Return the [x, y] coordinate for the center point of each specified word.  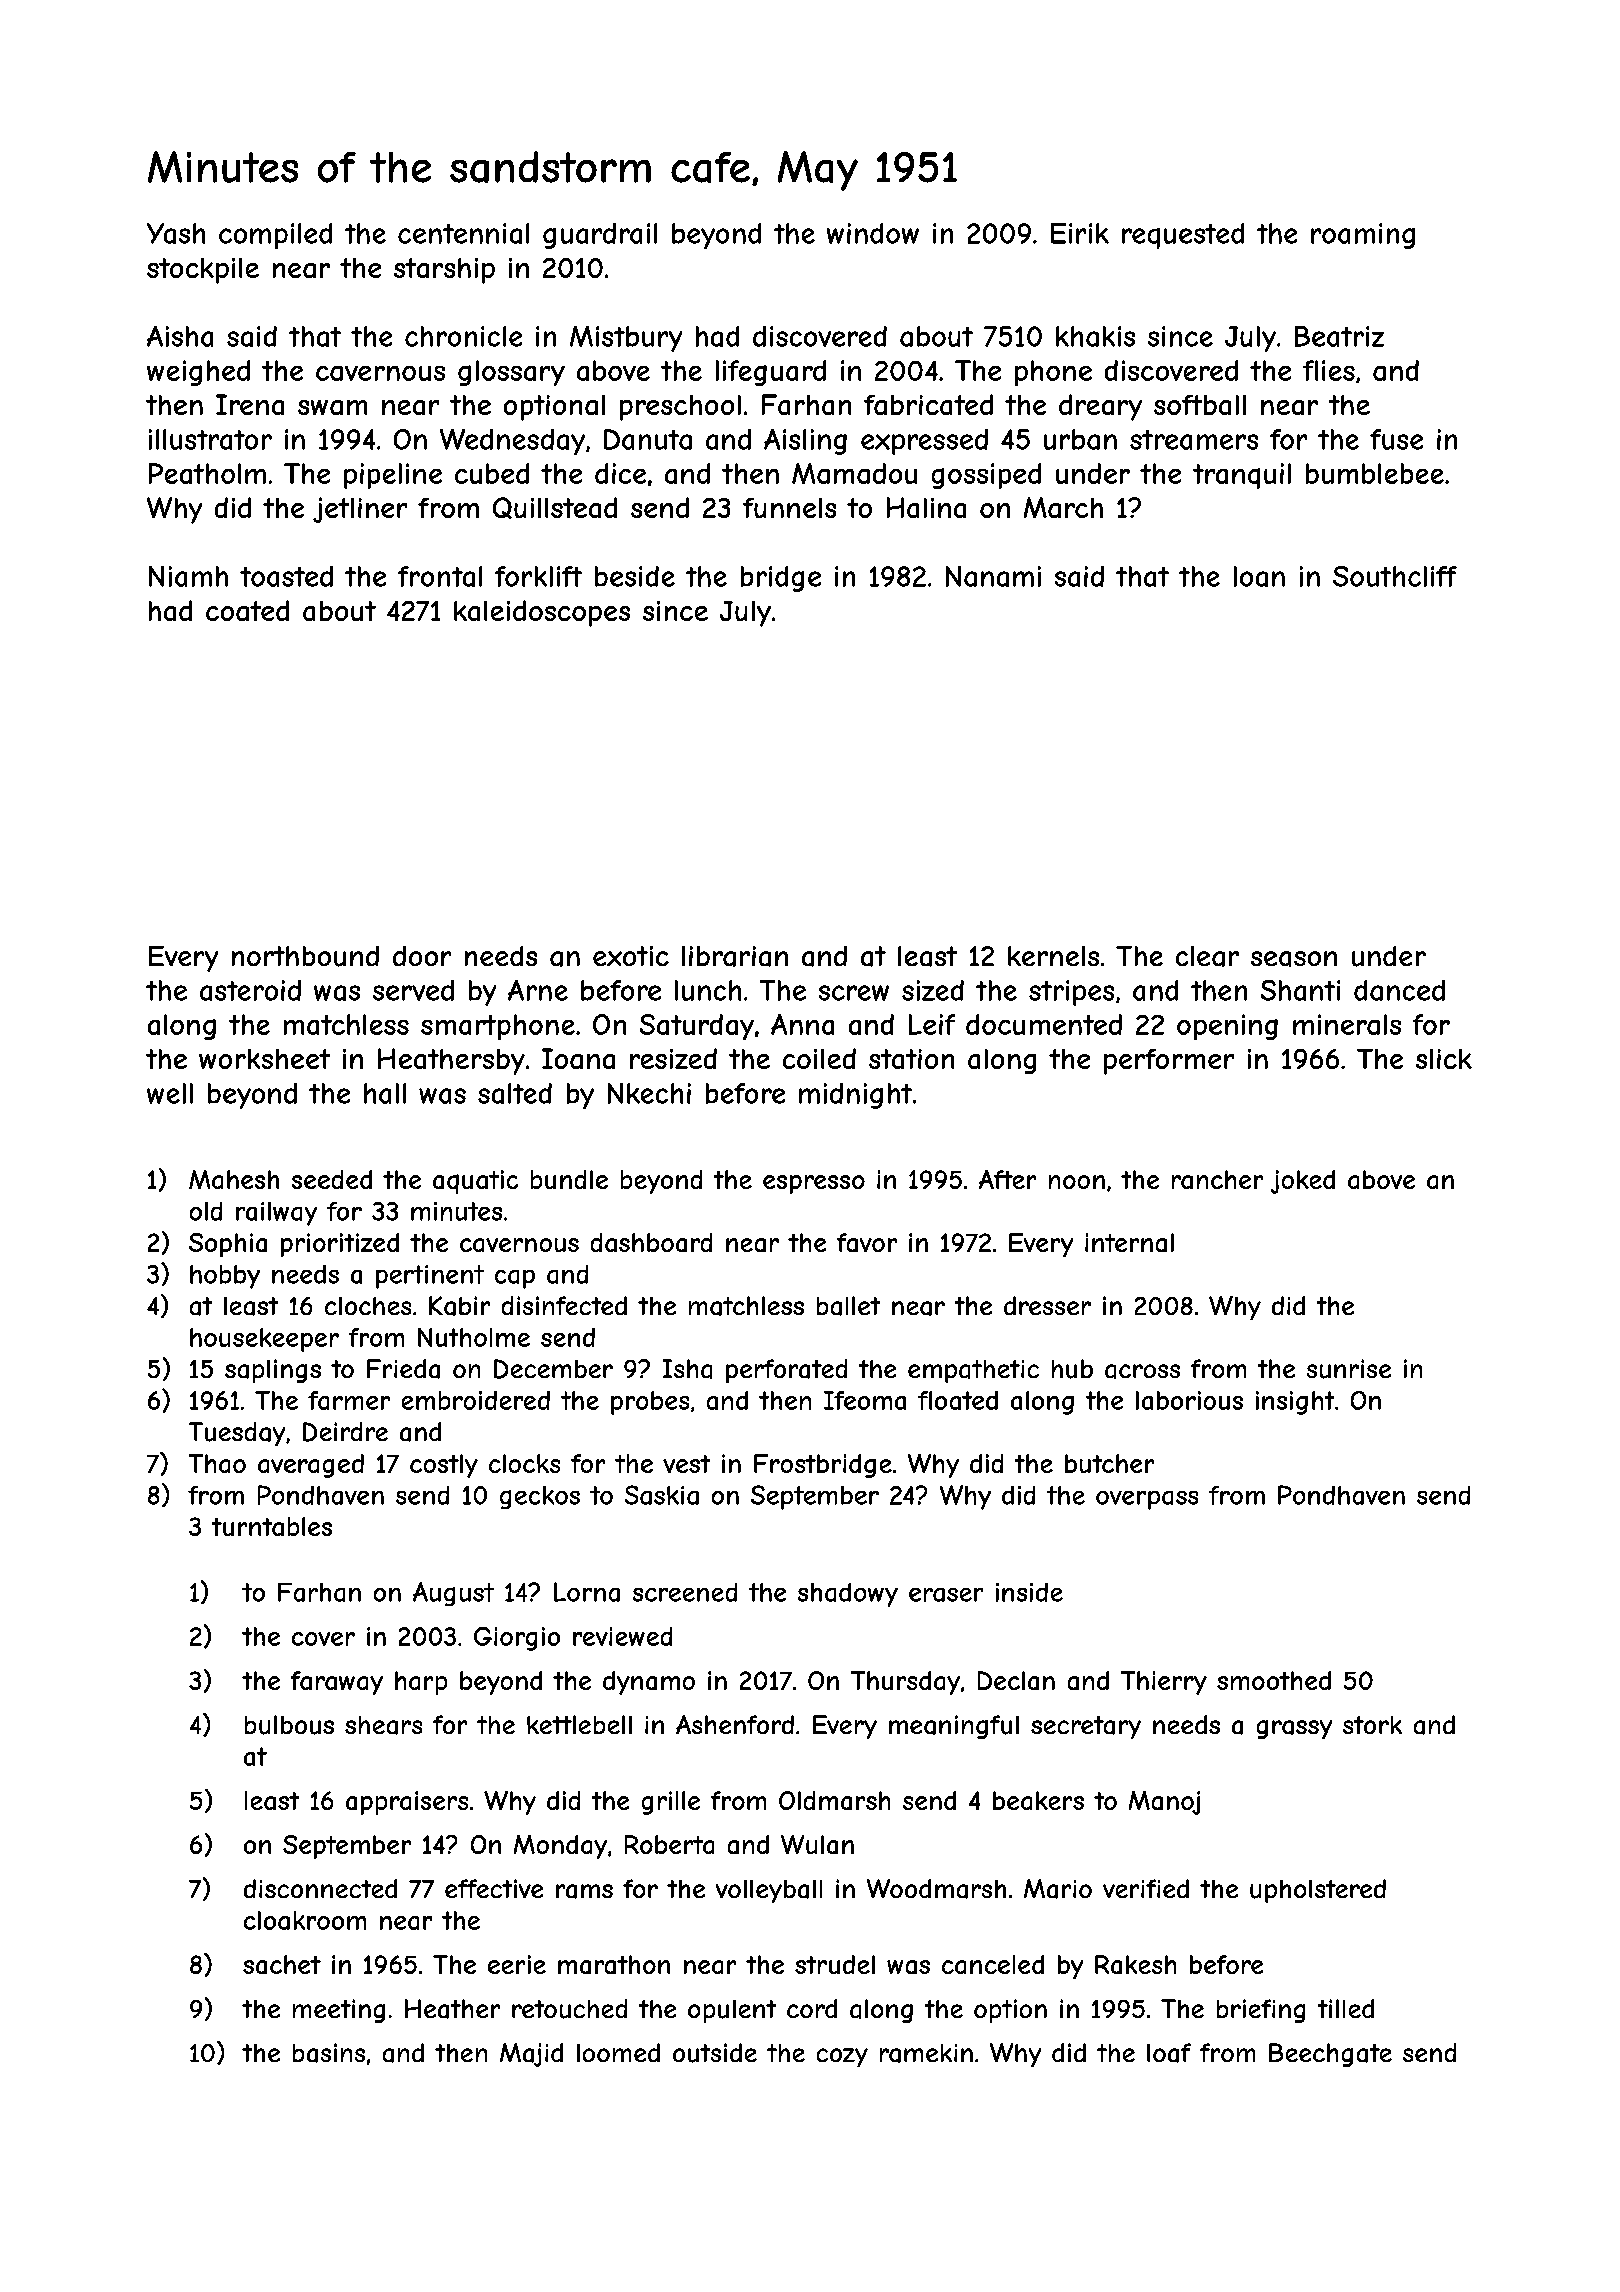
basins [329, 2053]
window [873, 233]
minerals [1347, 1024]
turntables [272, 1526]
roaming [1363, 236]
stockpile [203, 271]
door [422, 956]
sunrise [1349, 1369]
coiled [819, 1058]
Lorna [587, 1592]
